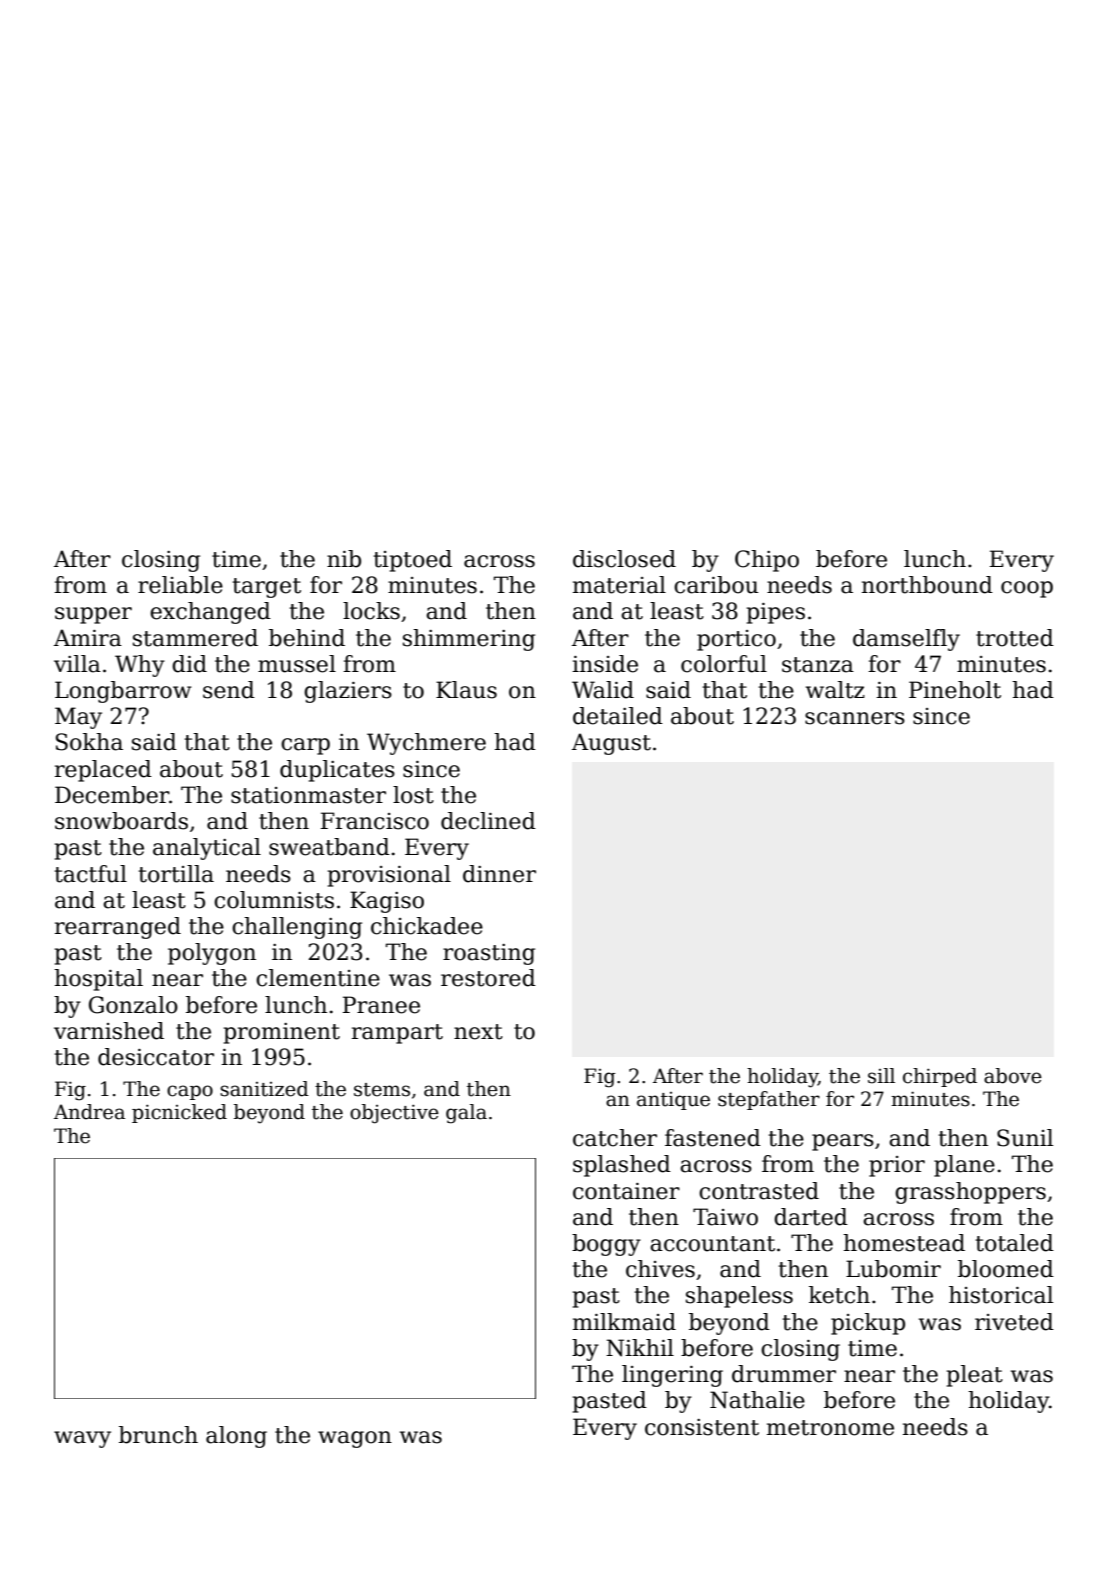 This screenshot has width=1108, height=1574. I want to click on August, so click(611, 744).
